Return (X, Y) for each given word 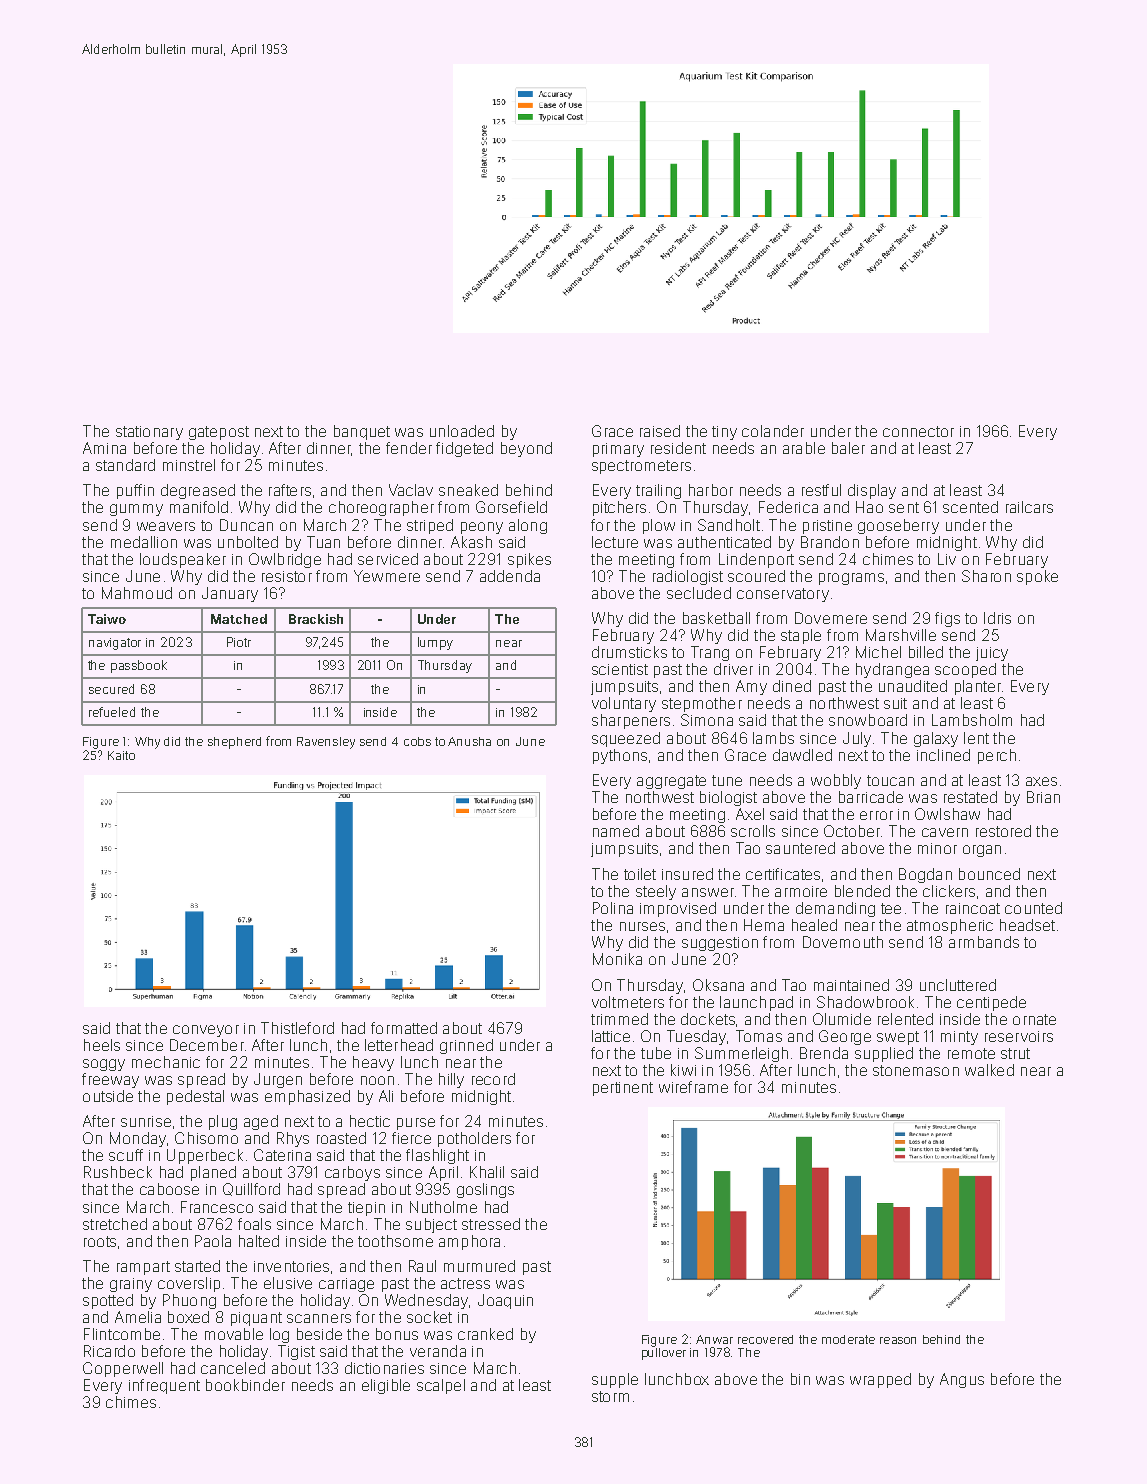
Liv (947, 559)
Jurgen (278, 1080)
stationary (149, 433)
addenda (510, 576)
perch (997, 756)
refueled (112, 712)
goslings (485, 1190)
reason (898, 1340)
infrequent (164, 1386)
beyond (526, 449)
